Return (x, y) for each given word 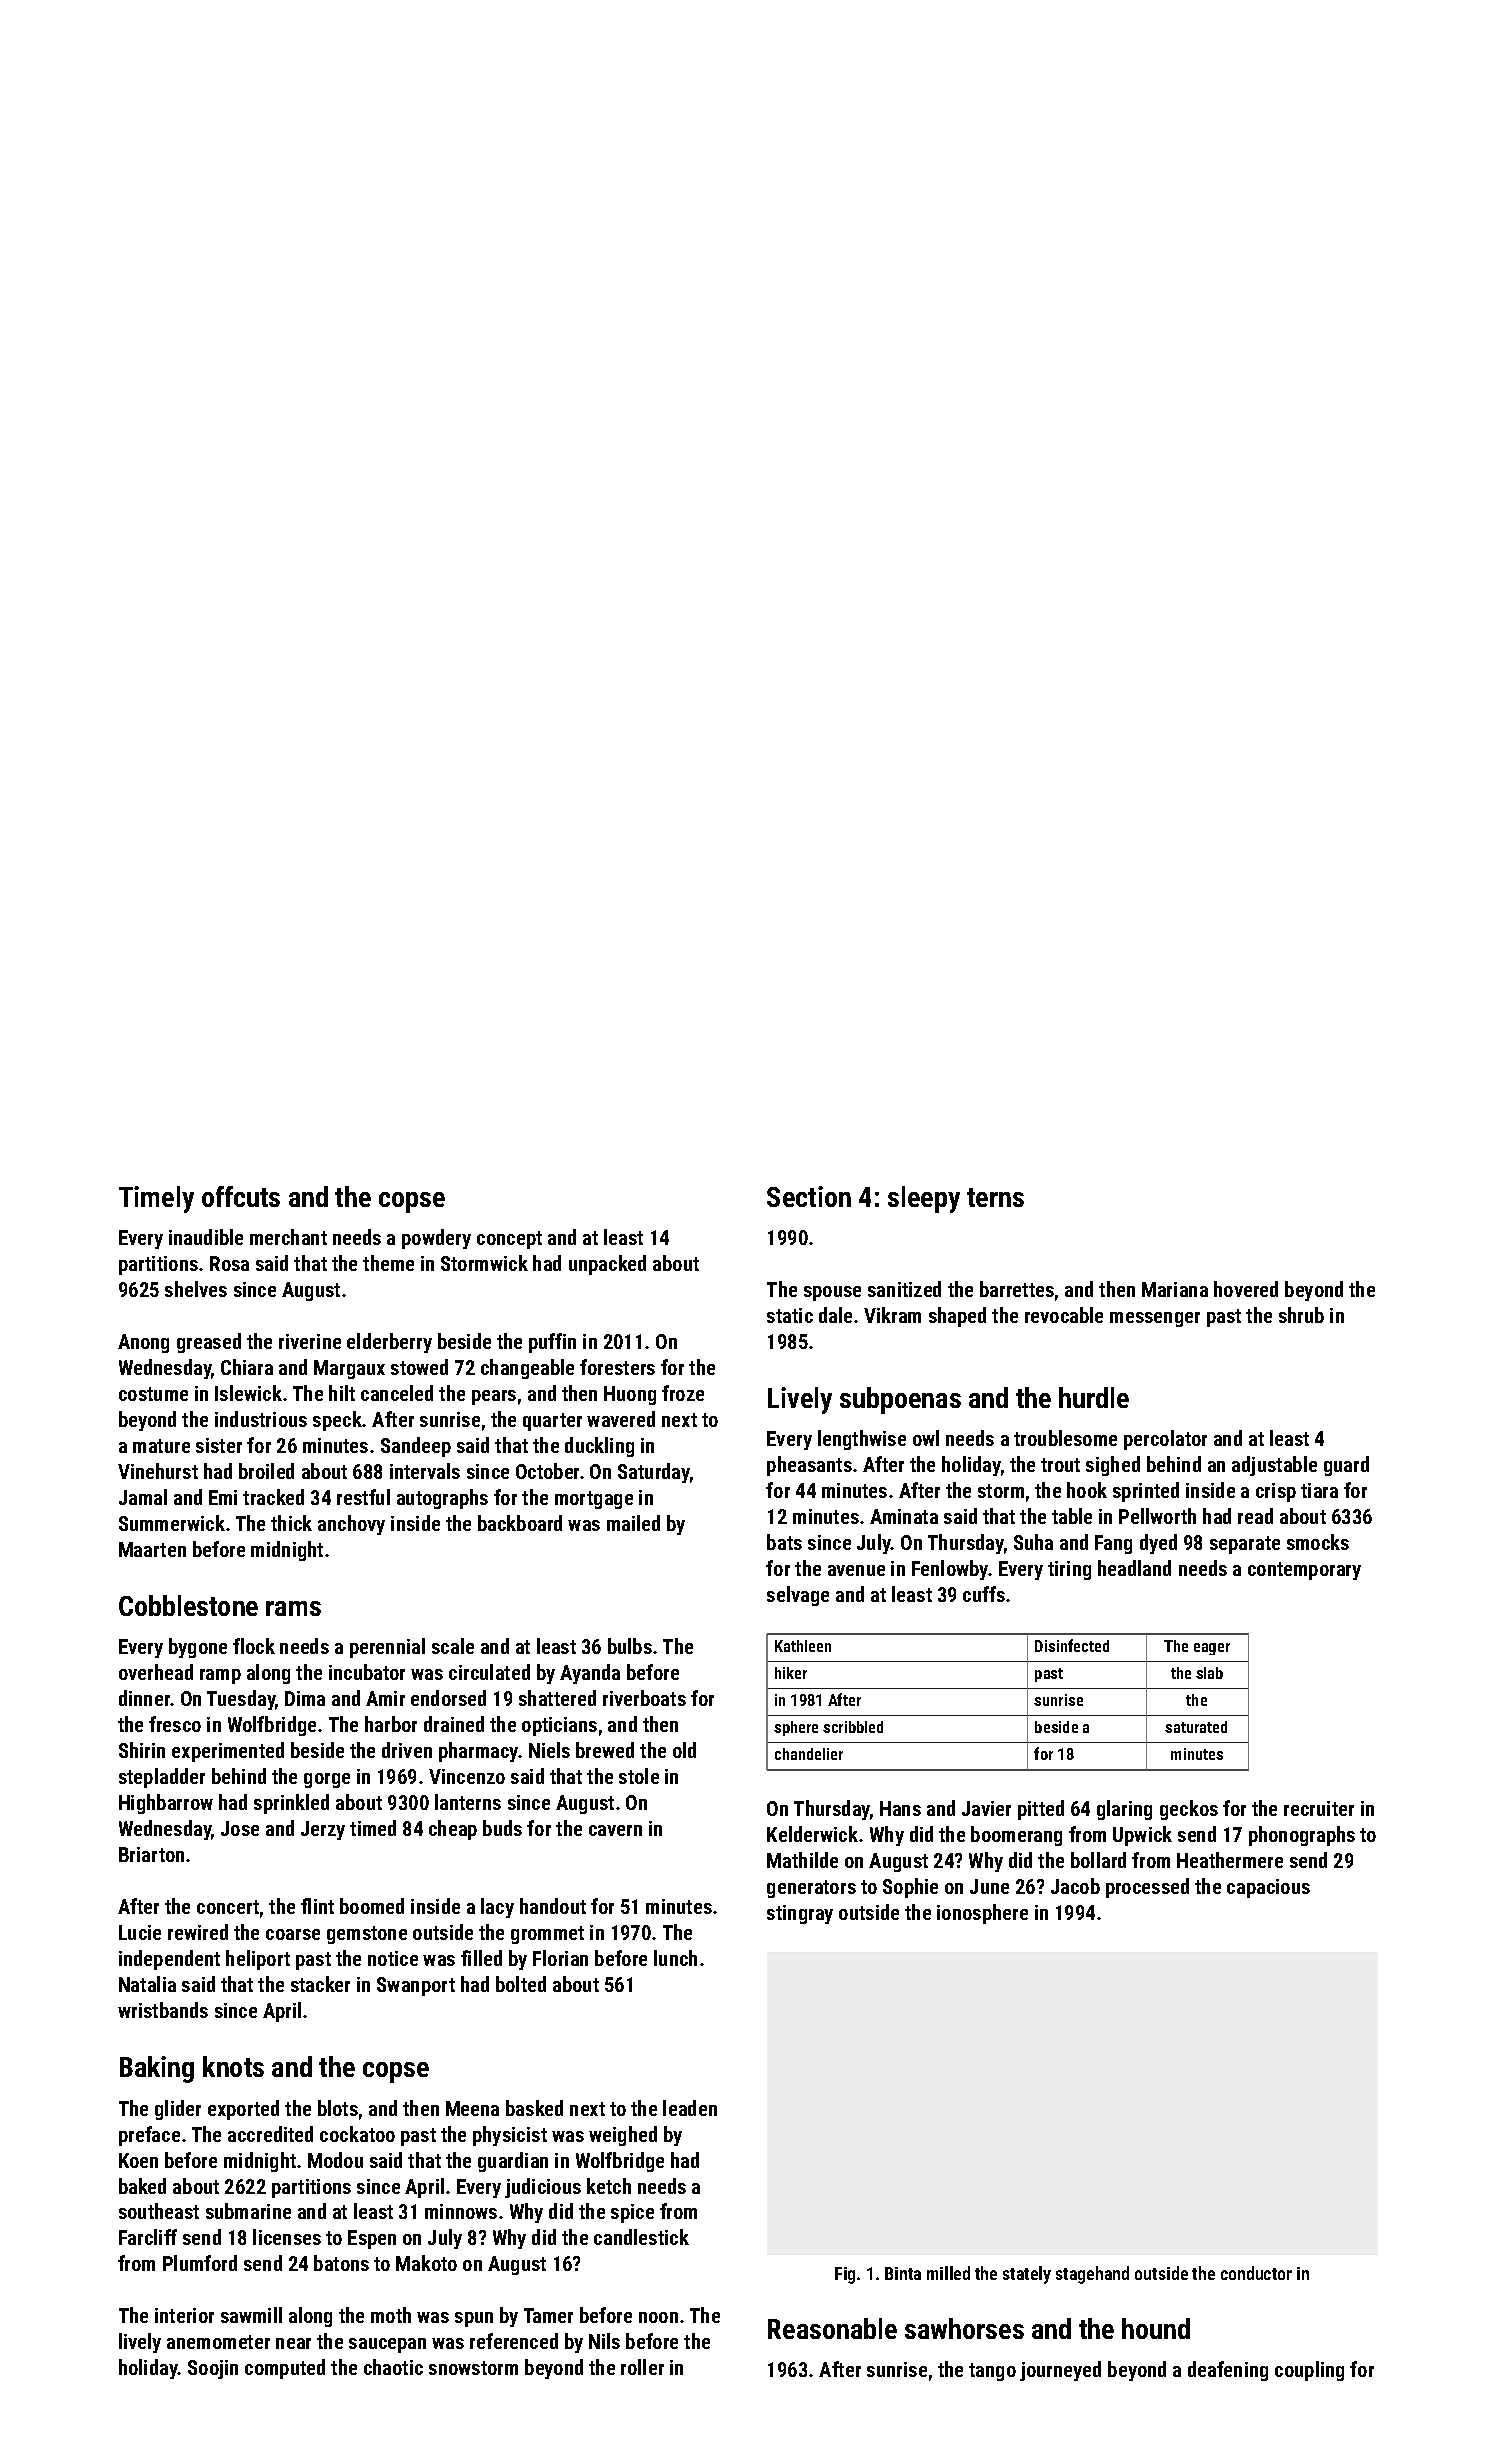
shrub (1301, 1315)
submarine (248, 2211)
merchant (288, 1237)
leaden (690, 2108)
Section (809, 1196)
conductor (1256, 2273)
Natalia (147, 1984)
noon (658, 2317)
